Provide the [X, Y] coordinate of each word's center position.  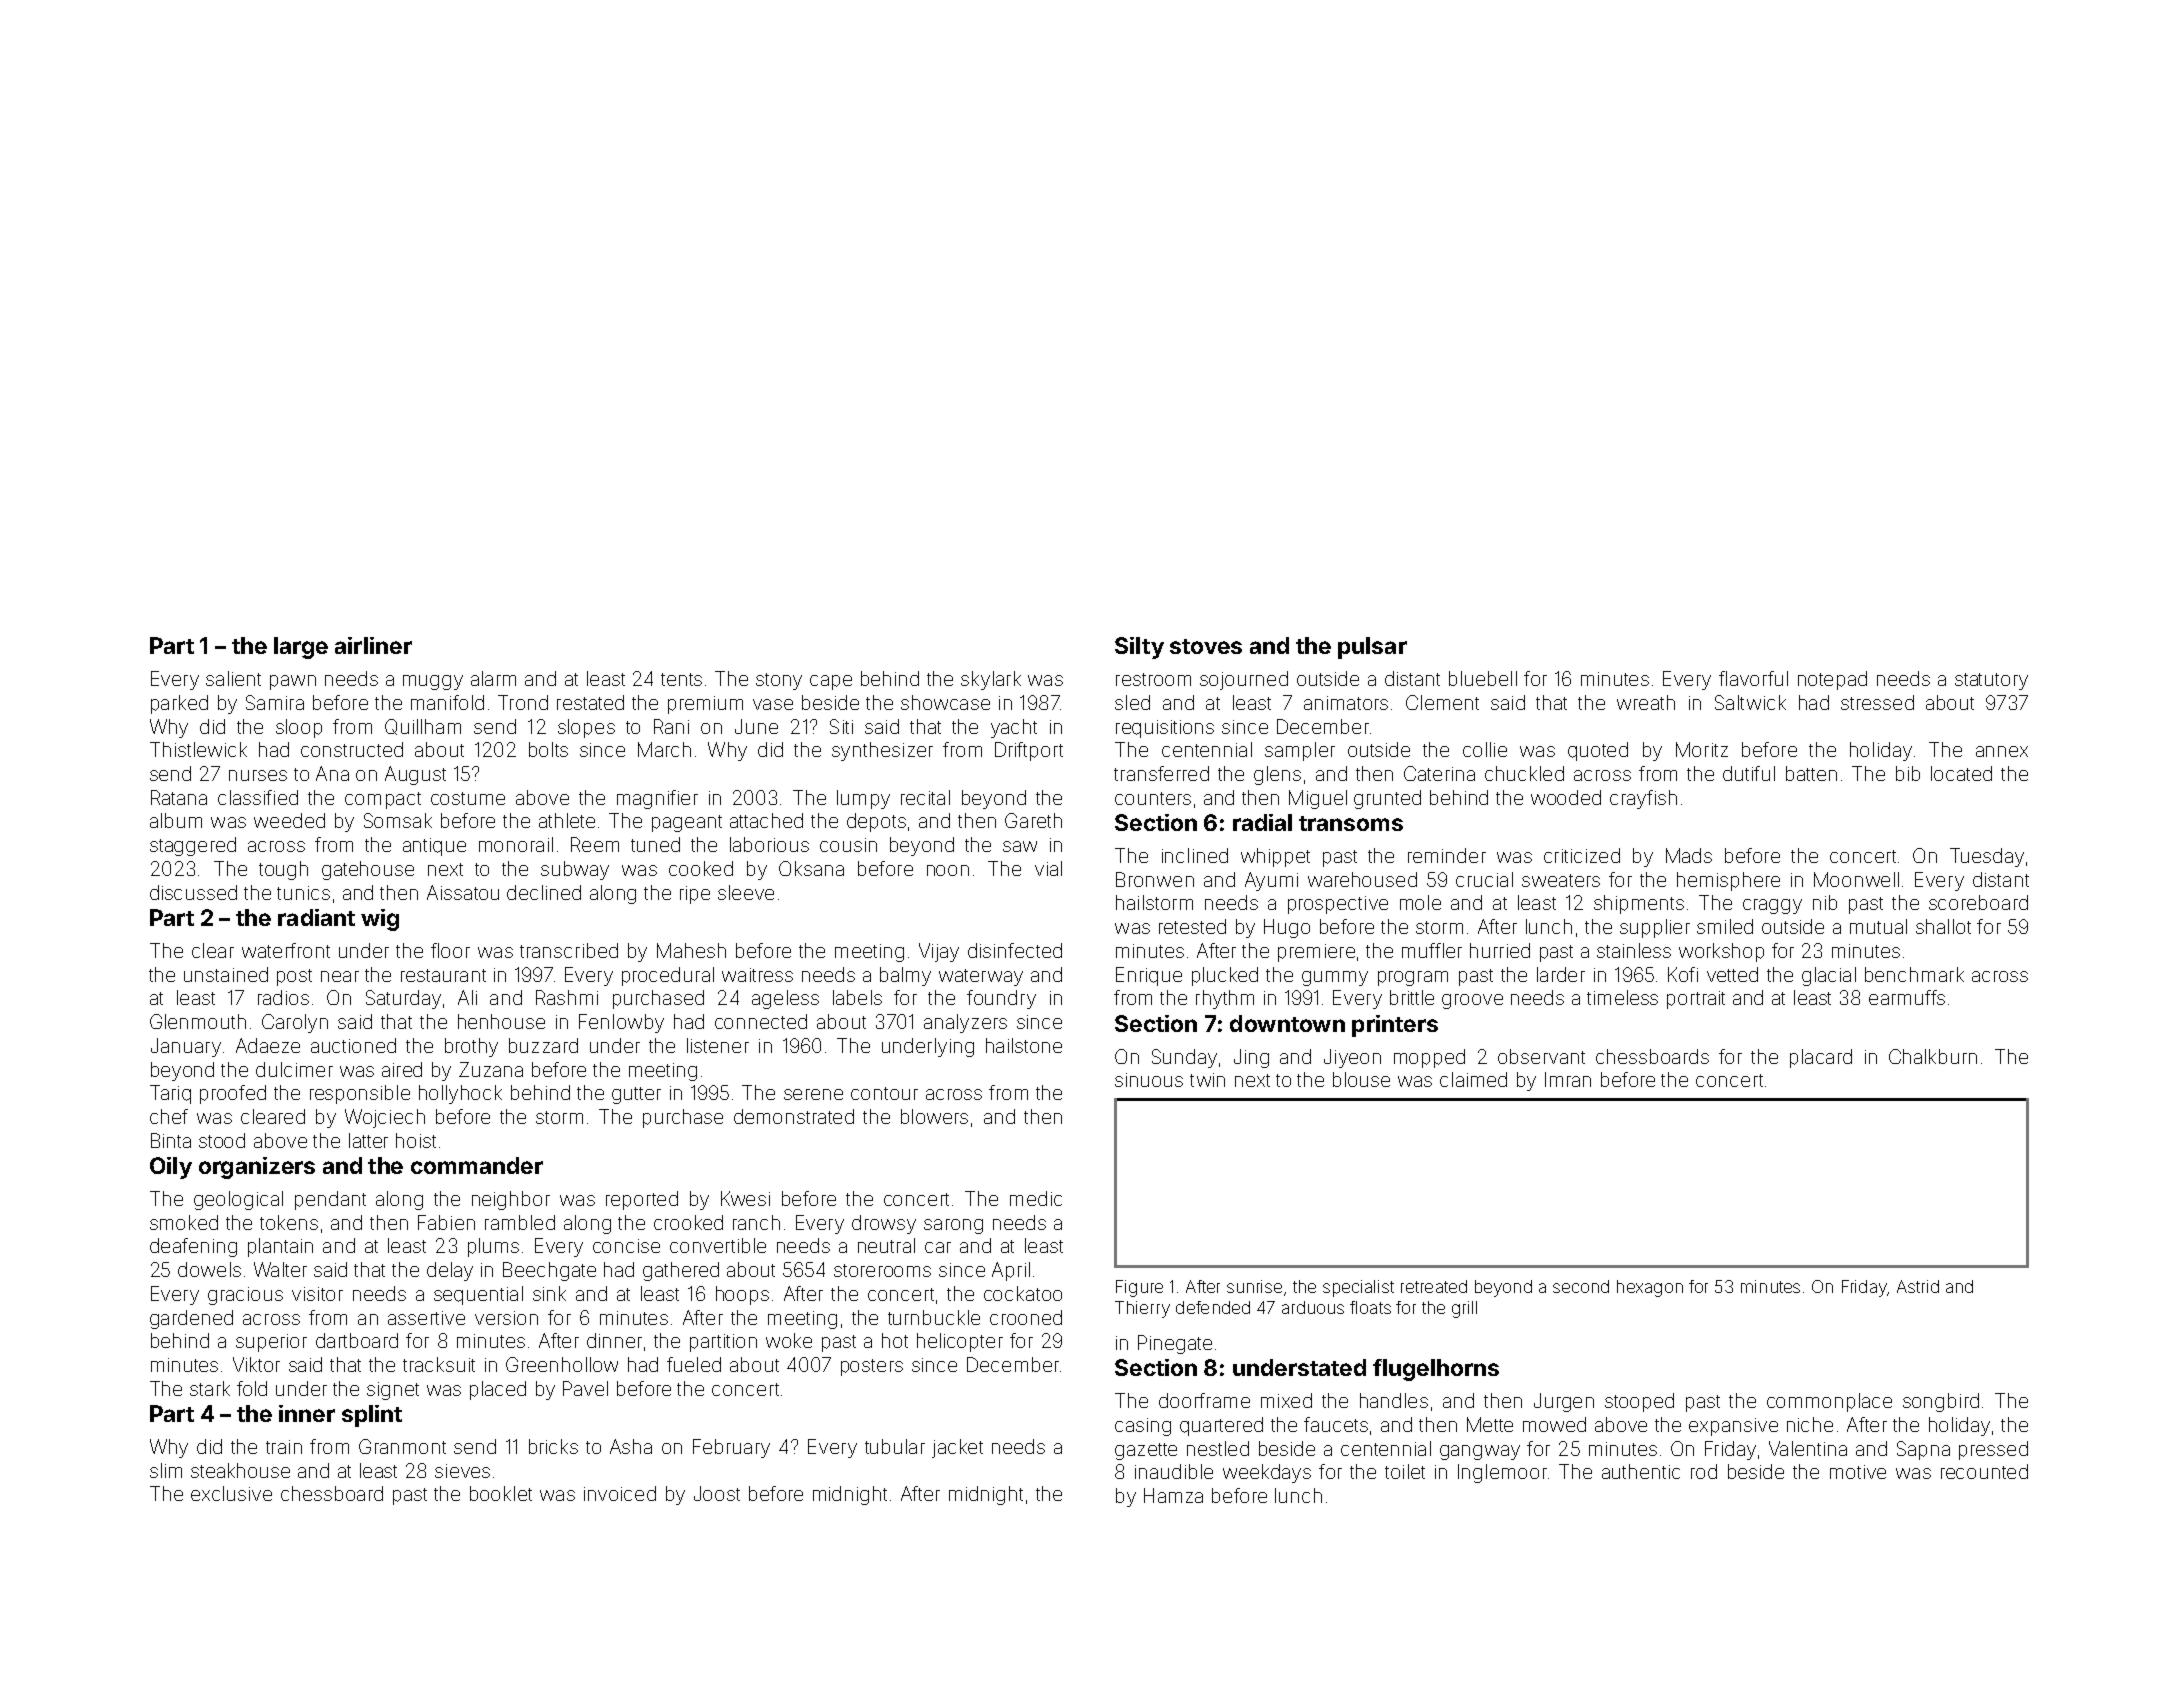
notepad [1832, 680]
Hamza [1173, 1495]
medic [1036, 1198]
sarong [953, 1226]
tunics [303, 893]
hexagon [1650, 1288]
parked [179, 704]
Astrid [1918, 1286]
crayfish [1643, 799]
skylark [991, 680]
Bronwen [1155, 879]
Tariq [170, 1094]
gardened [191, 1319]
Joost [717, 1493]
